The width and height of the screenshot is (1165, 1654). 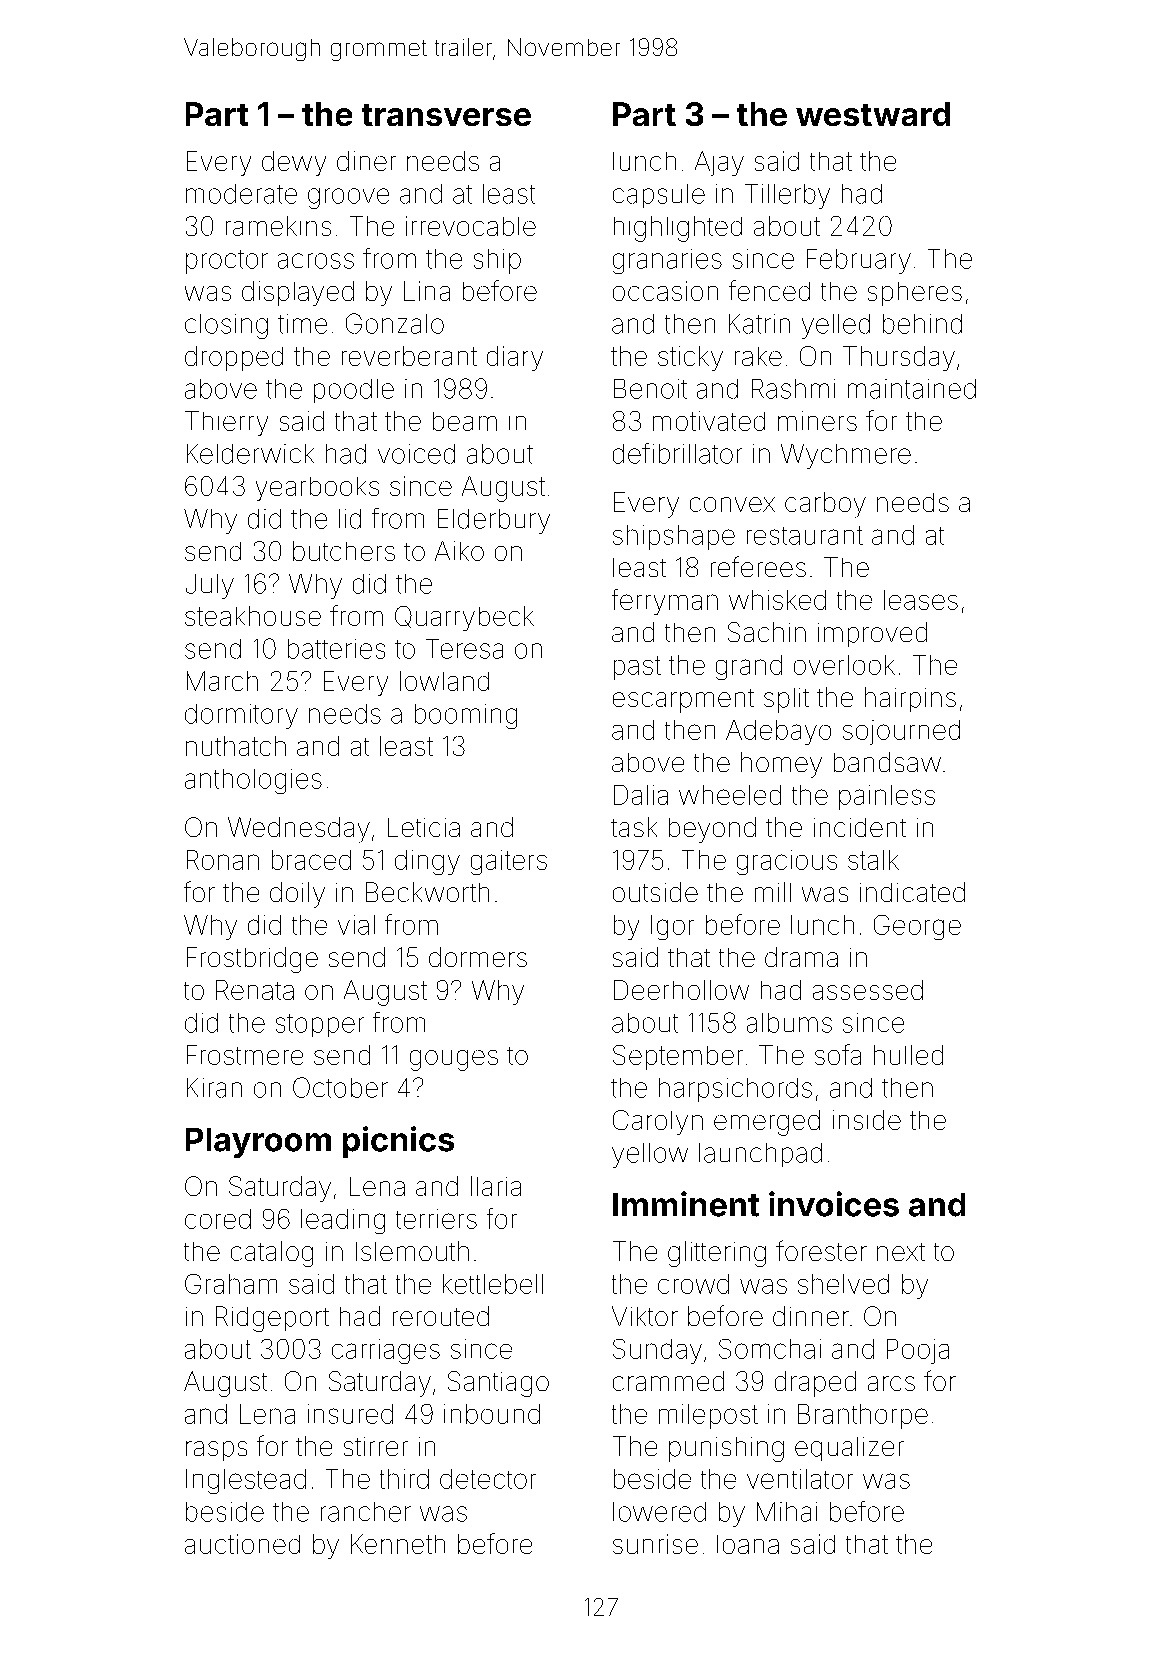 What do you see at coordinates (488, 1479) in the screenshot?
I see `detector` at bounding box center [488, 1479].
